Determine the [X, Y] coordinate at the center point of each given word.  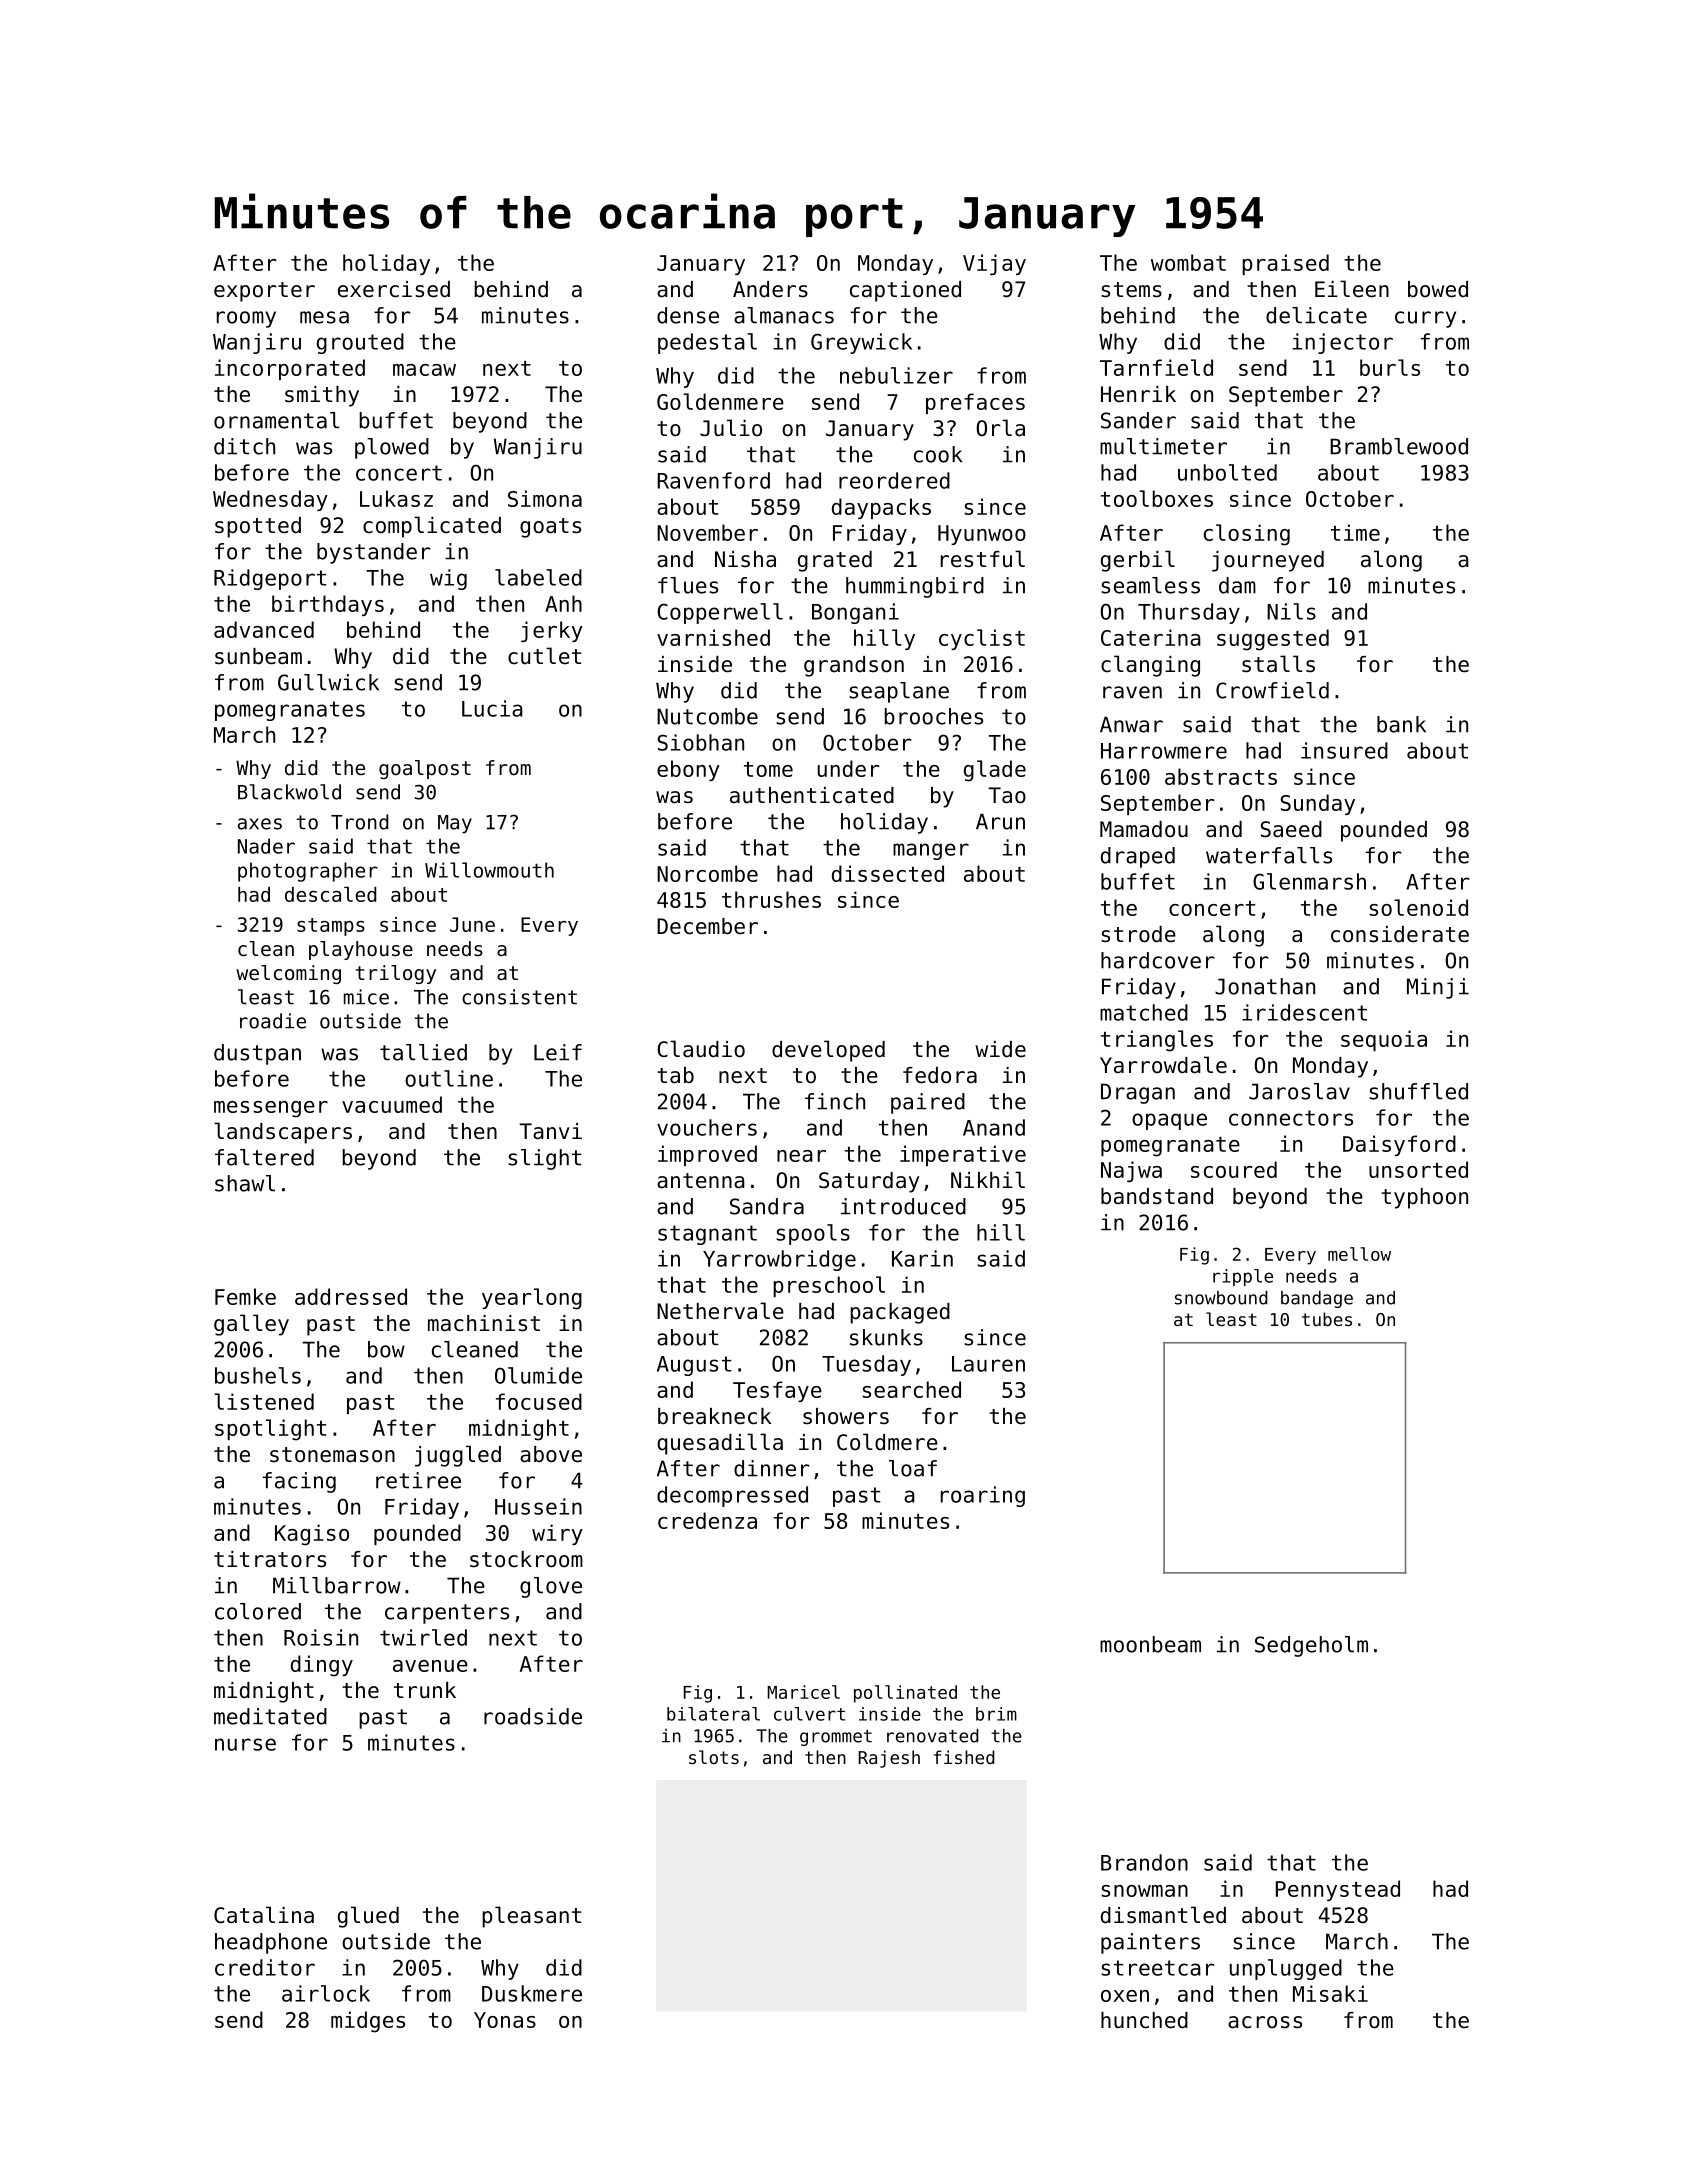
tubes [1327, 1319]
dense [688, 315]
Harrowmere [1164, 751]
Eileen [1352, 289]
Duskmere [532, 1993]
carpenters [447, 1614]
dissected [888, 873]
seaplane [899, 692]
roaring [983, 1496]
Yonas [505, 2020]
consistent [519, 997]
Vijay [994, 264]
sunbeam [258, 656]
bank [1401, 724]
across [1265, 2022]
